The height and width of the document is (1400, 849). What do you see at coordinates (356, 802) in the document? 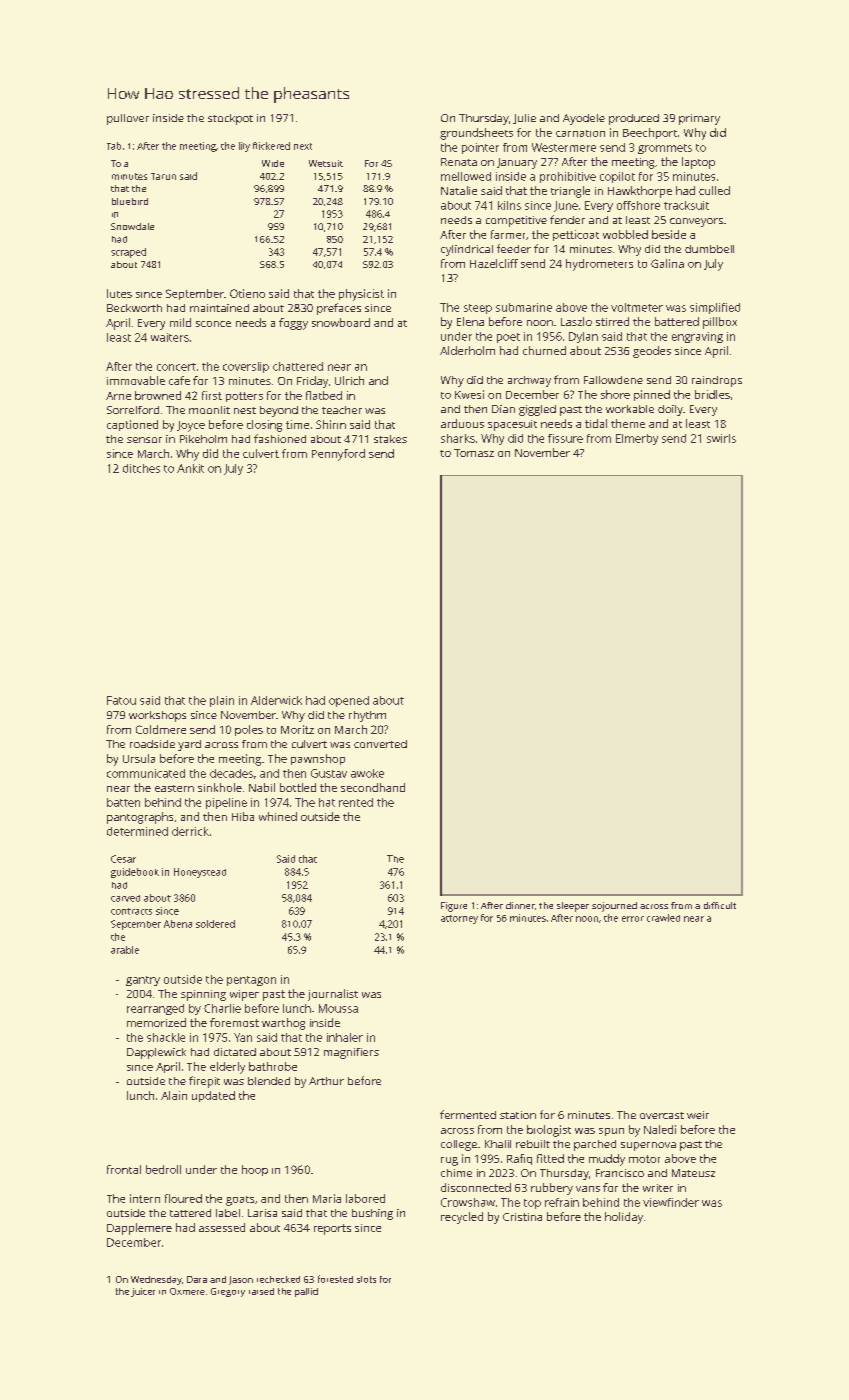
I see `rented` at bounding box center [356, 802].
